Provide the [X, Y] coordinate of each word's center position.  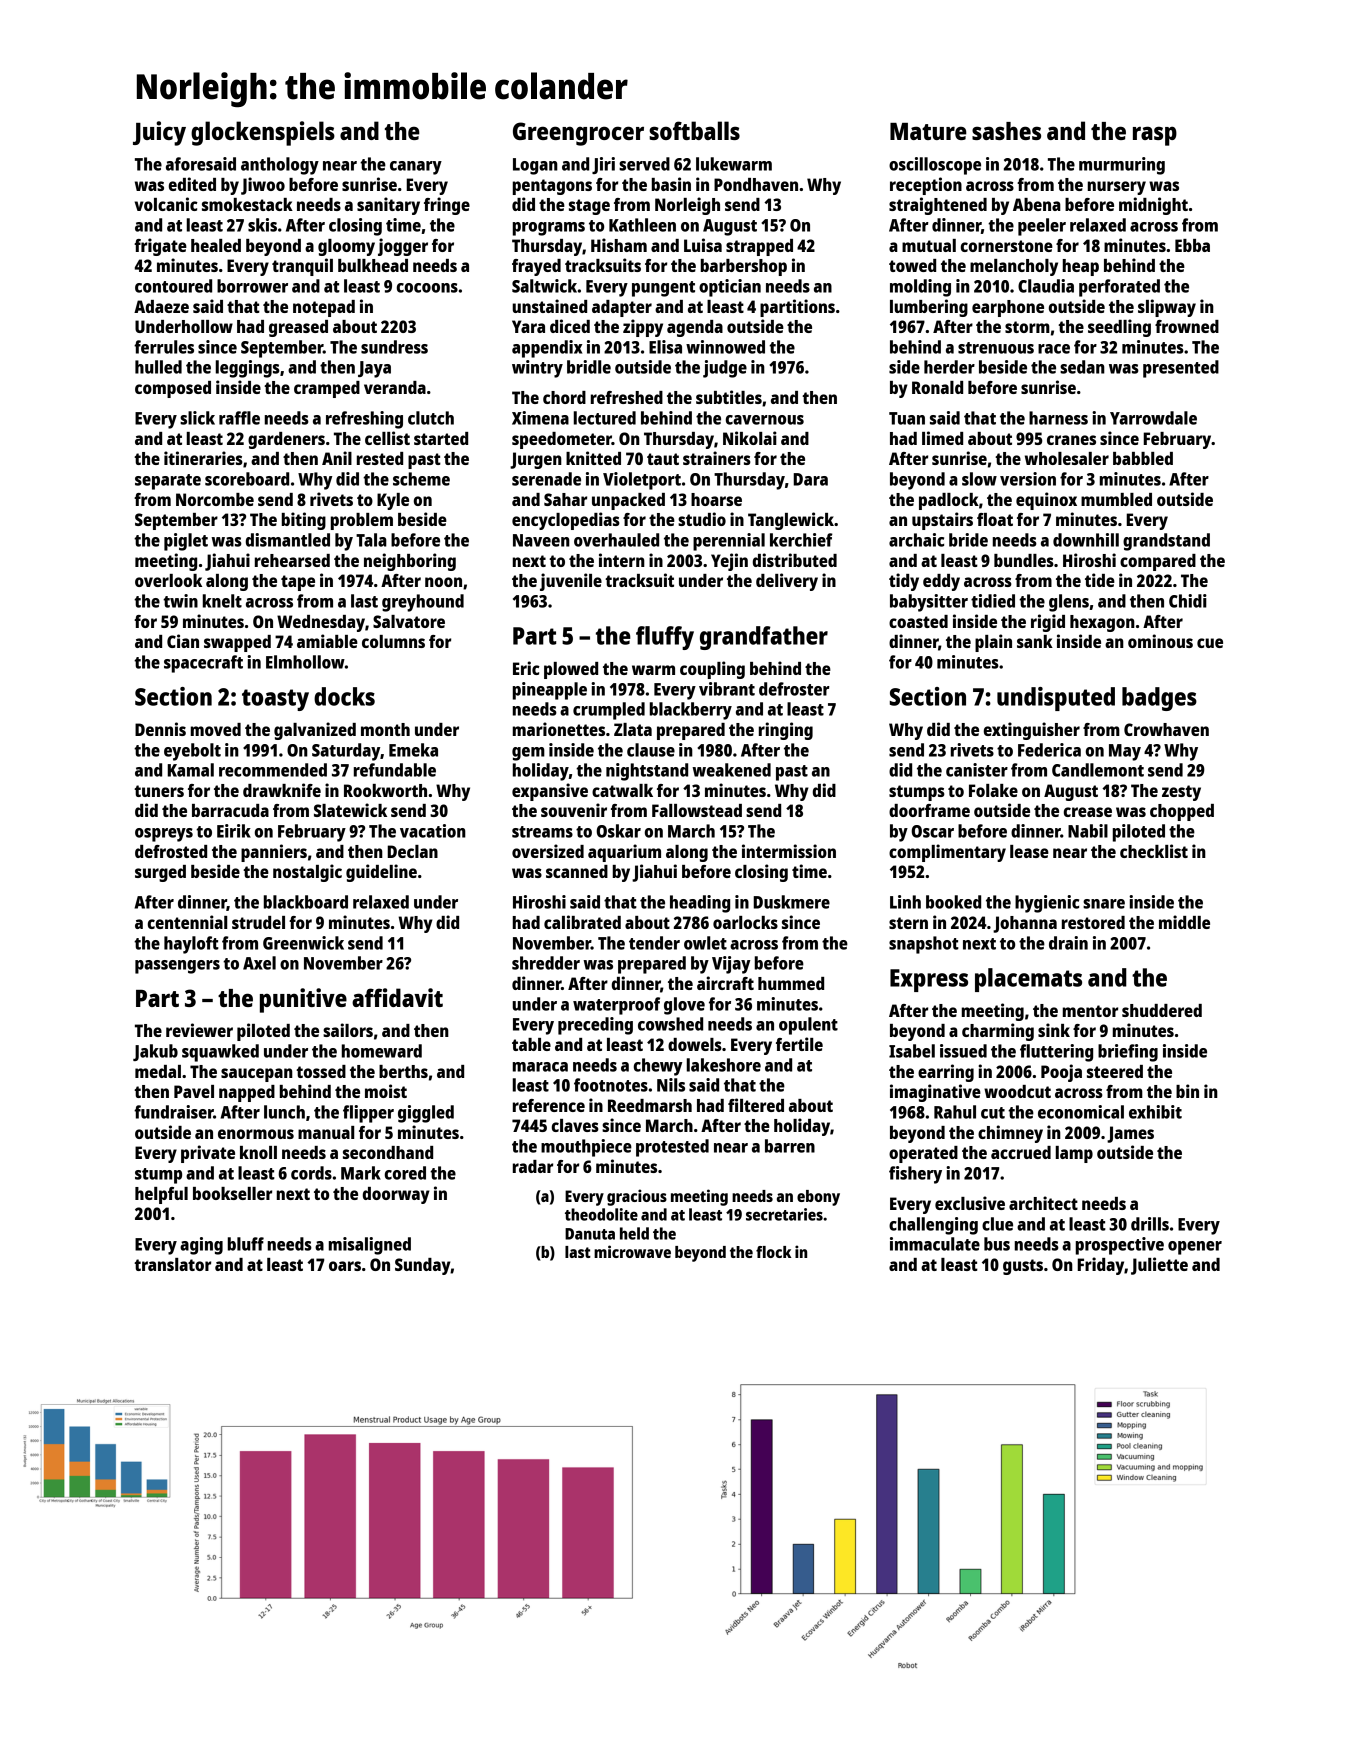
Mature [928, 131]
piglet [186, 542]
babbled [1143, 458]
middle [1184, 922]
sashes [1006, 131]
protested [672, 1148]
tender [654, 943]
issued [963, 1051]
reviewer [199, 1030]
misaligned [370, 1246]
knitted [593, 458]
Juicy [159, 133]
